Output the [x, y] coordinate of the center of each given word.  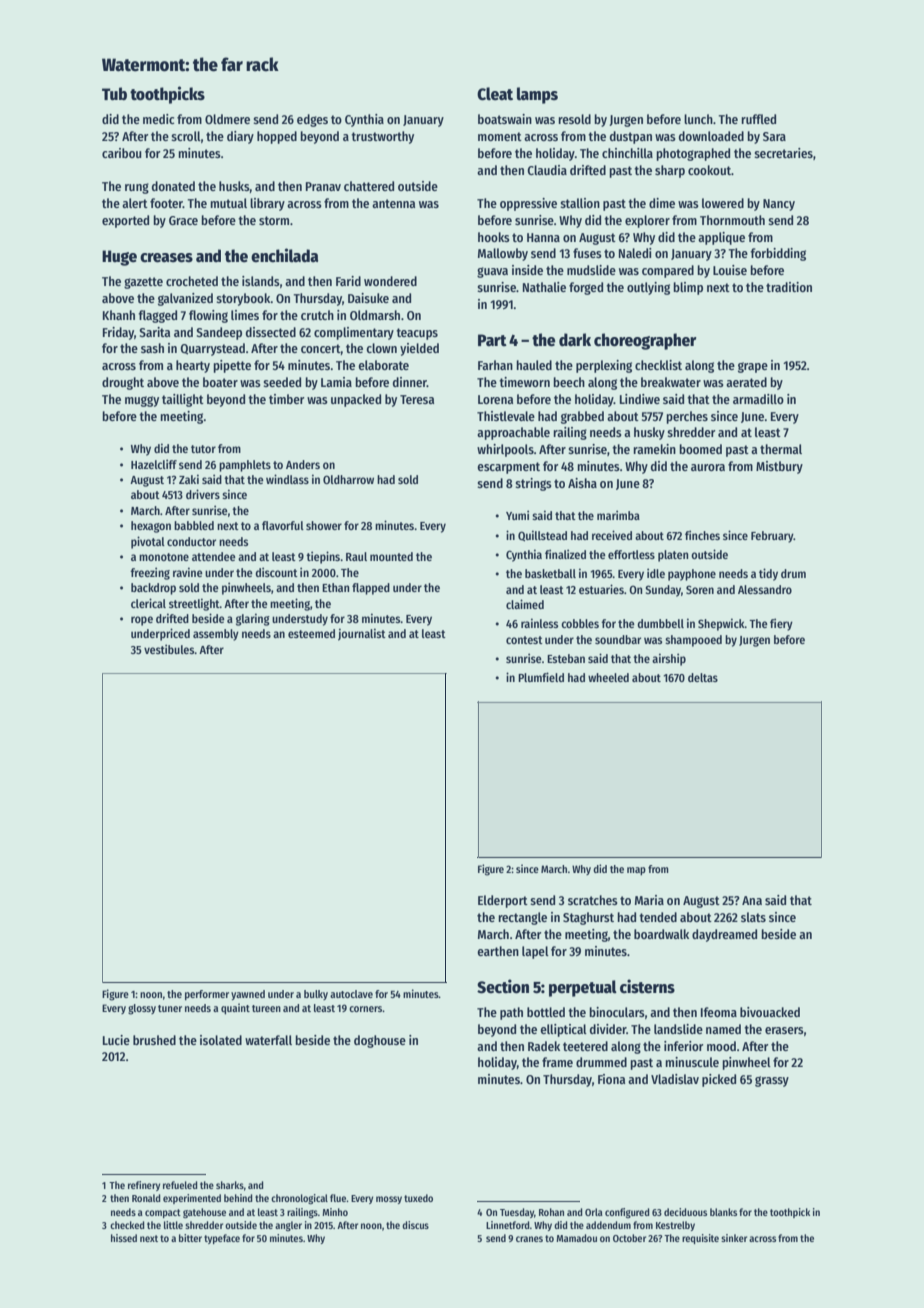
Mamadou [576, 1238]
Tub [114, 94]
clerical [148, 603]
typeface [222, 1239]
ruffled [758, 119]
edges [312, 120]
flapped [371, 589]
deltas [703, 677]
